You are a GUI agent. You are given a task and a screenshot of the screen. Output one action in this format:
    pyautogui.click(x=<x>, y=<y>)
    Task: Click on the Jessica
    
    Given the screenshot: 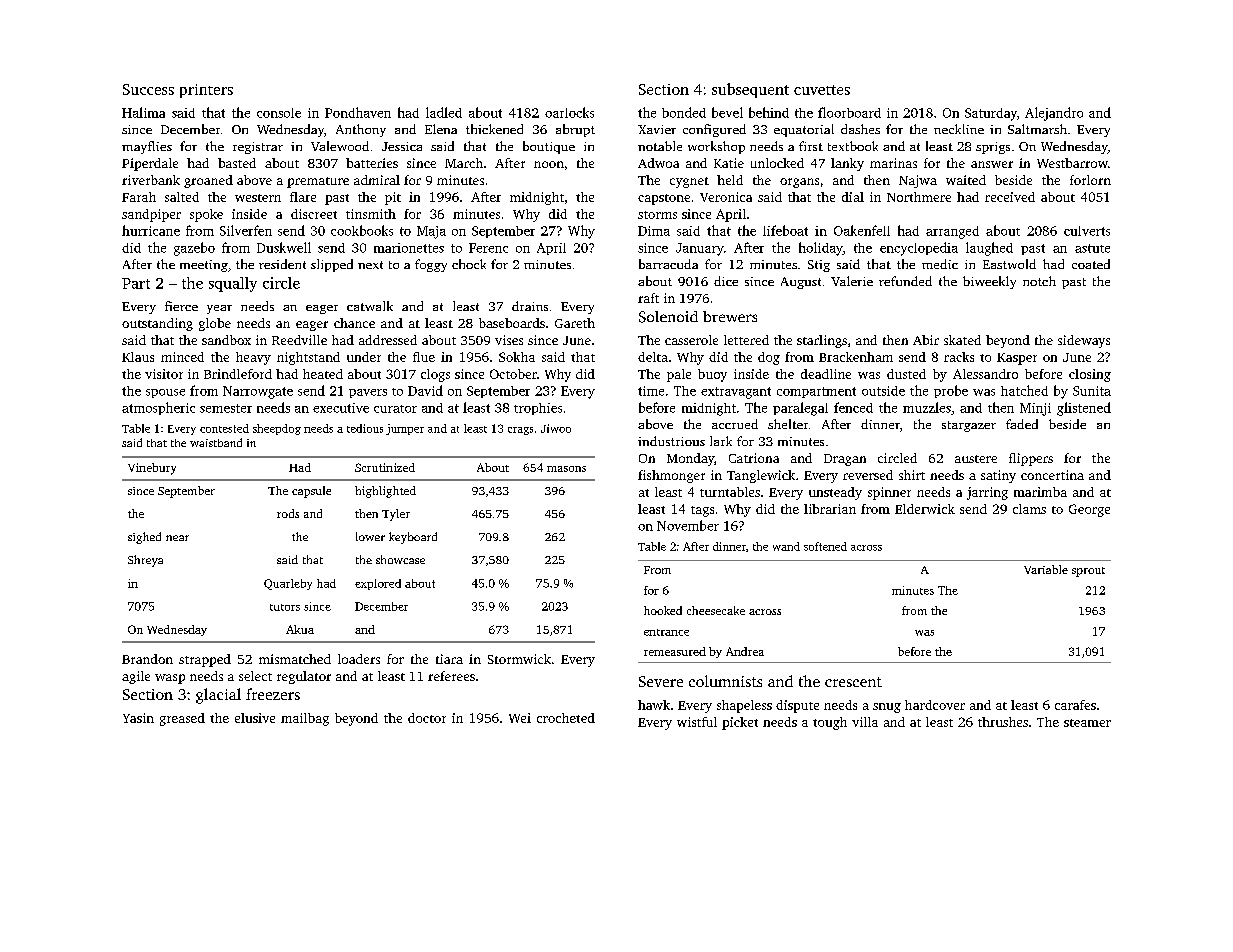 What is the action you would take?
    pyautogui.click(x=402, y=146)
